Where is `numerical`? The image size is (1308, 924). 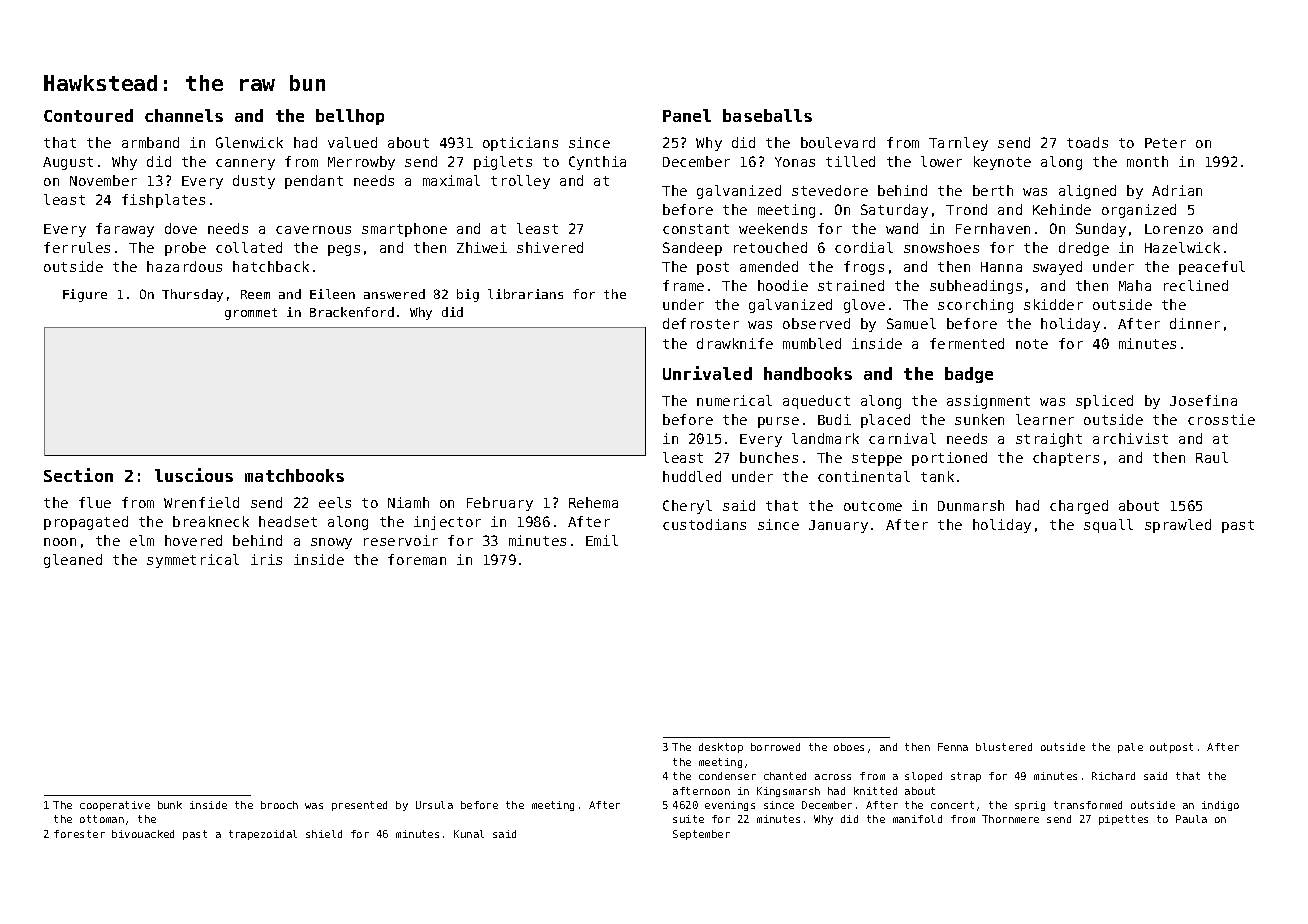 numerical is located at coordinates (734, 400).
